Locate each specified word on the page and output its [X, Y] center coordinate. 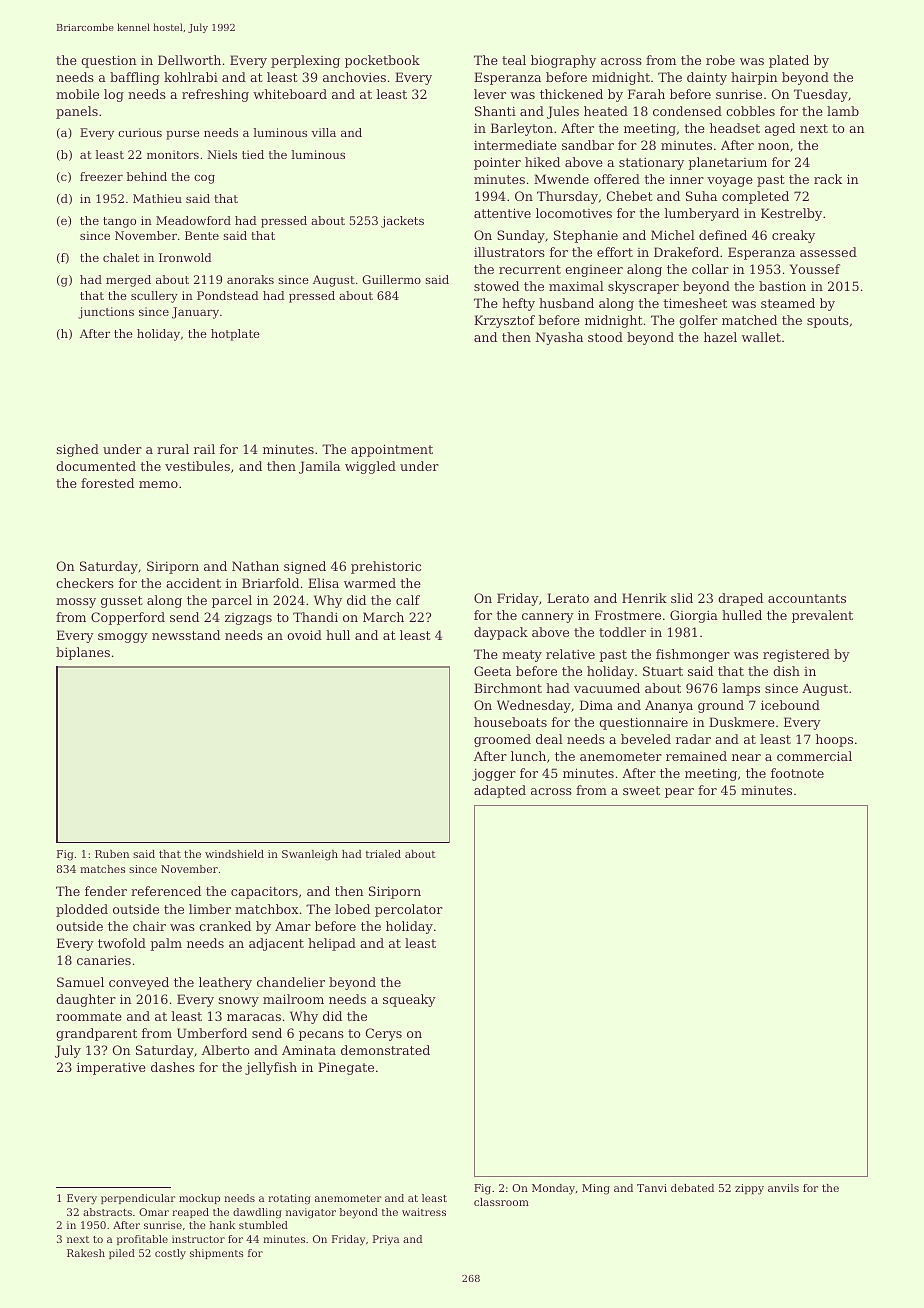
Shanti [495, 111]
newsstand [186, 635]
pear [679, 793]
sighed [77, 450]
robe [720, 60]
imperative [111, 1069]
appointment [392, 450]
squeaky [409, 1000]
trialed [383, 854]
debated [692, 1188]
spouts [828, 322]
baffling [135, 78]
